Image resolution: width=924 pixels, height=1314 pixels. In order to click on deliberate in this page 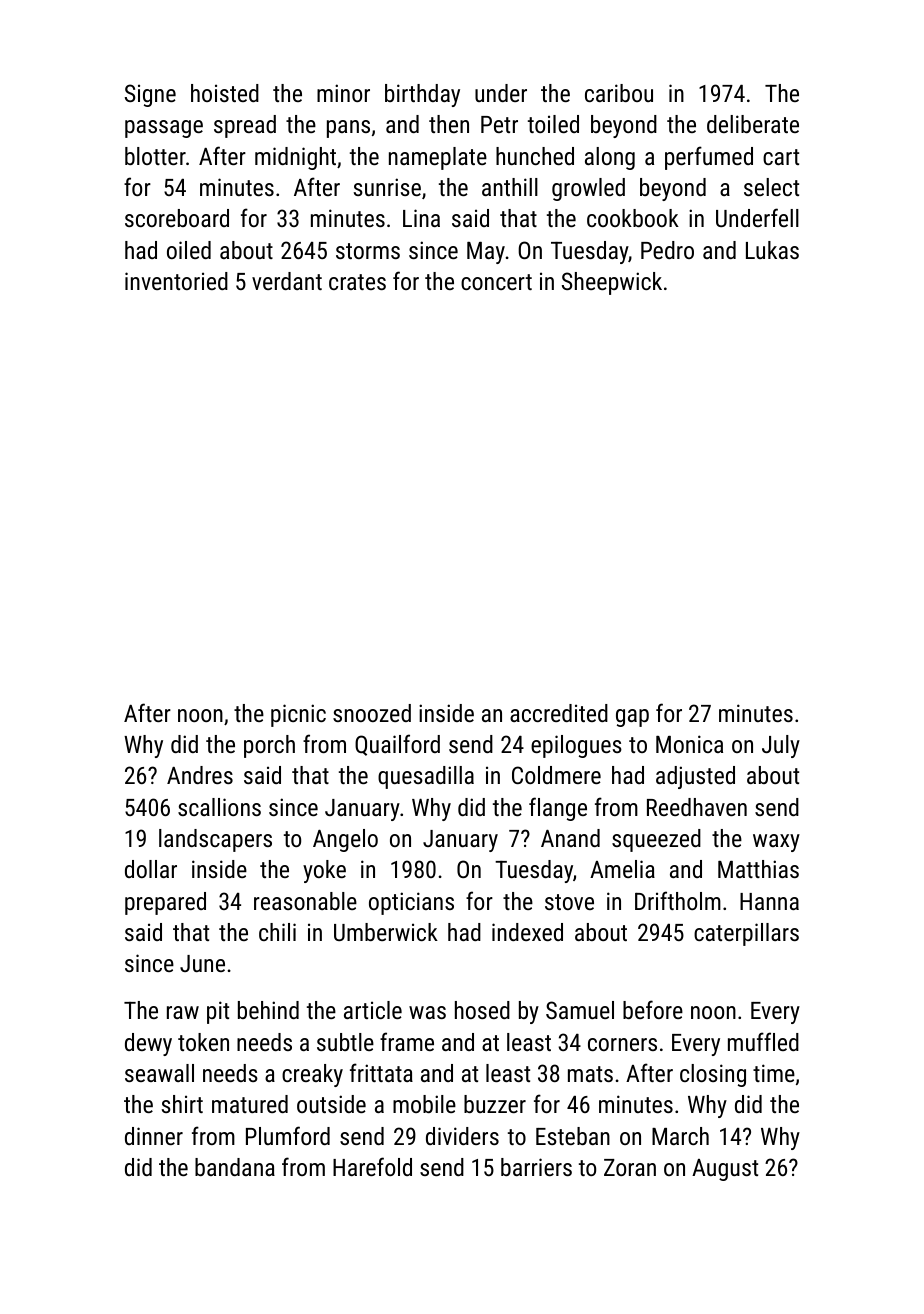, I will do `click(753, 124)`.
